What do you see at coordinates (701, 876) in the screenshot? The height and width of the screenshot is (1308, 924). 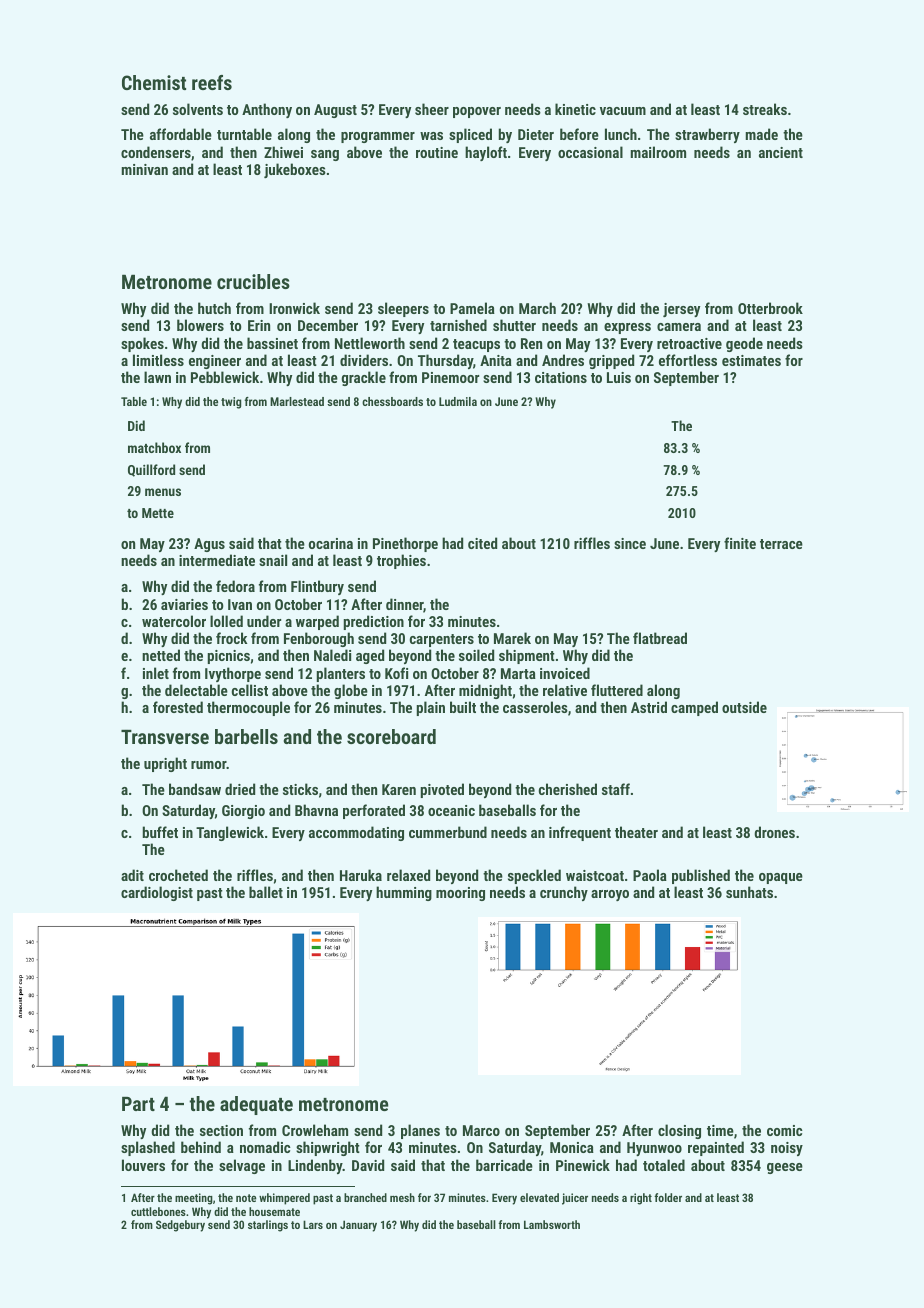 I see `published` at bounding box center [701, 876].
